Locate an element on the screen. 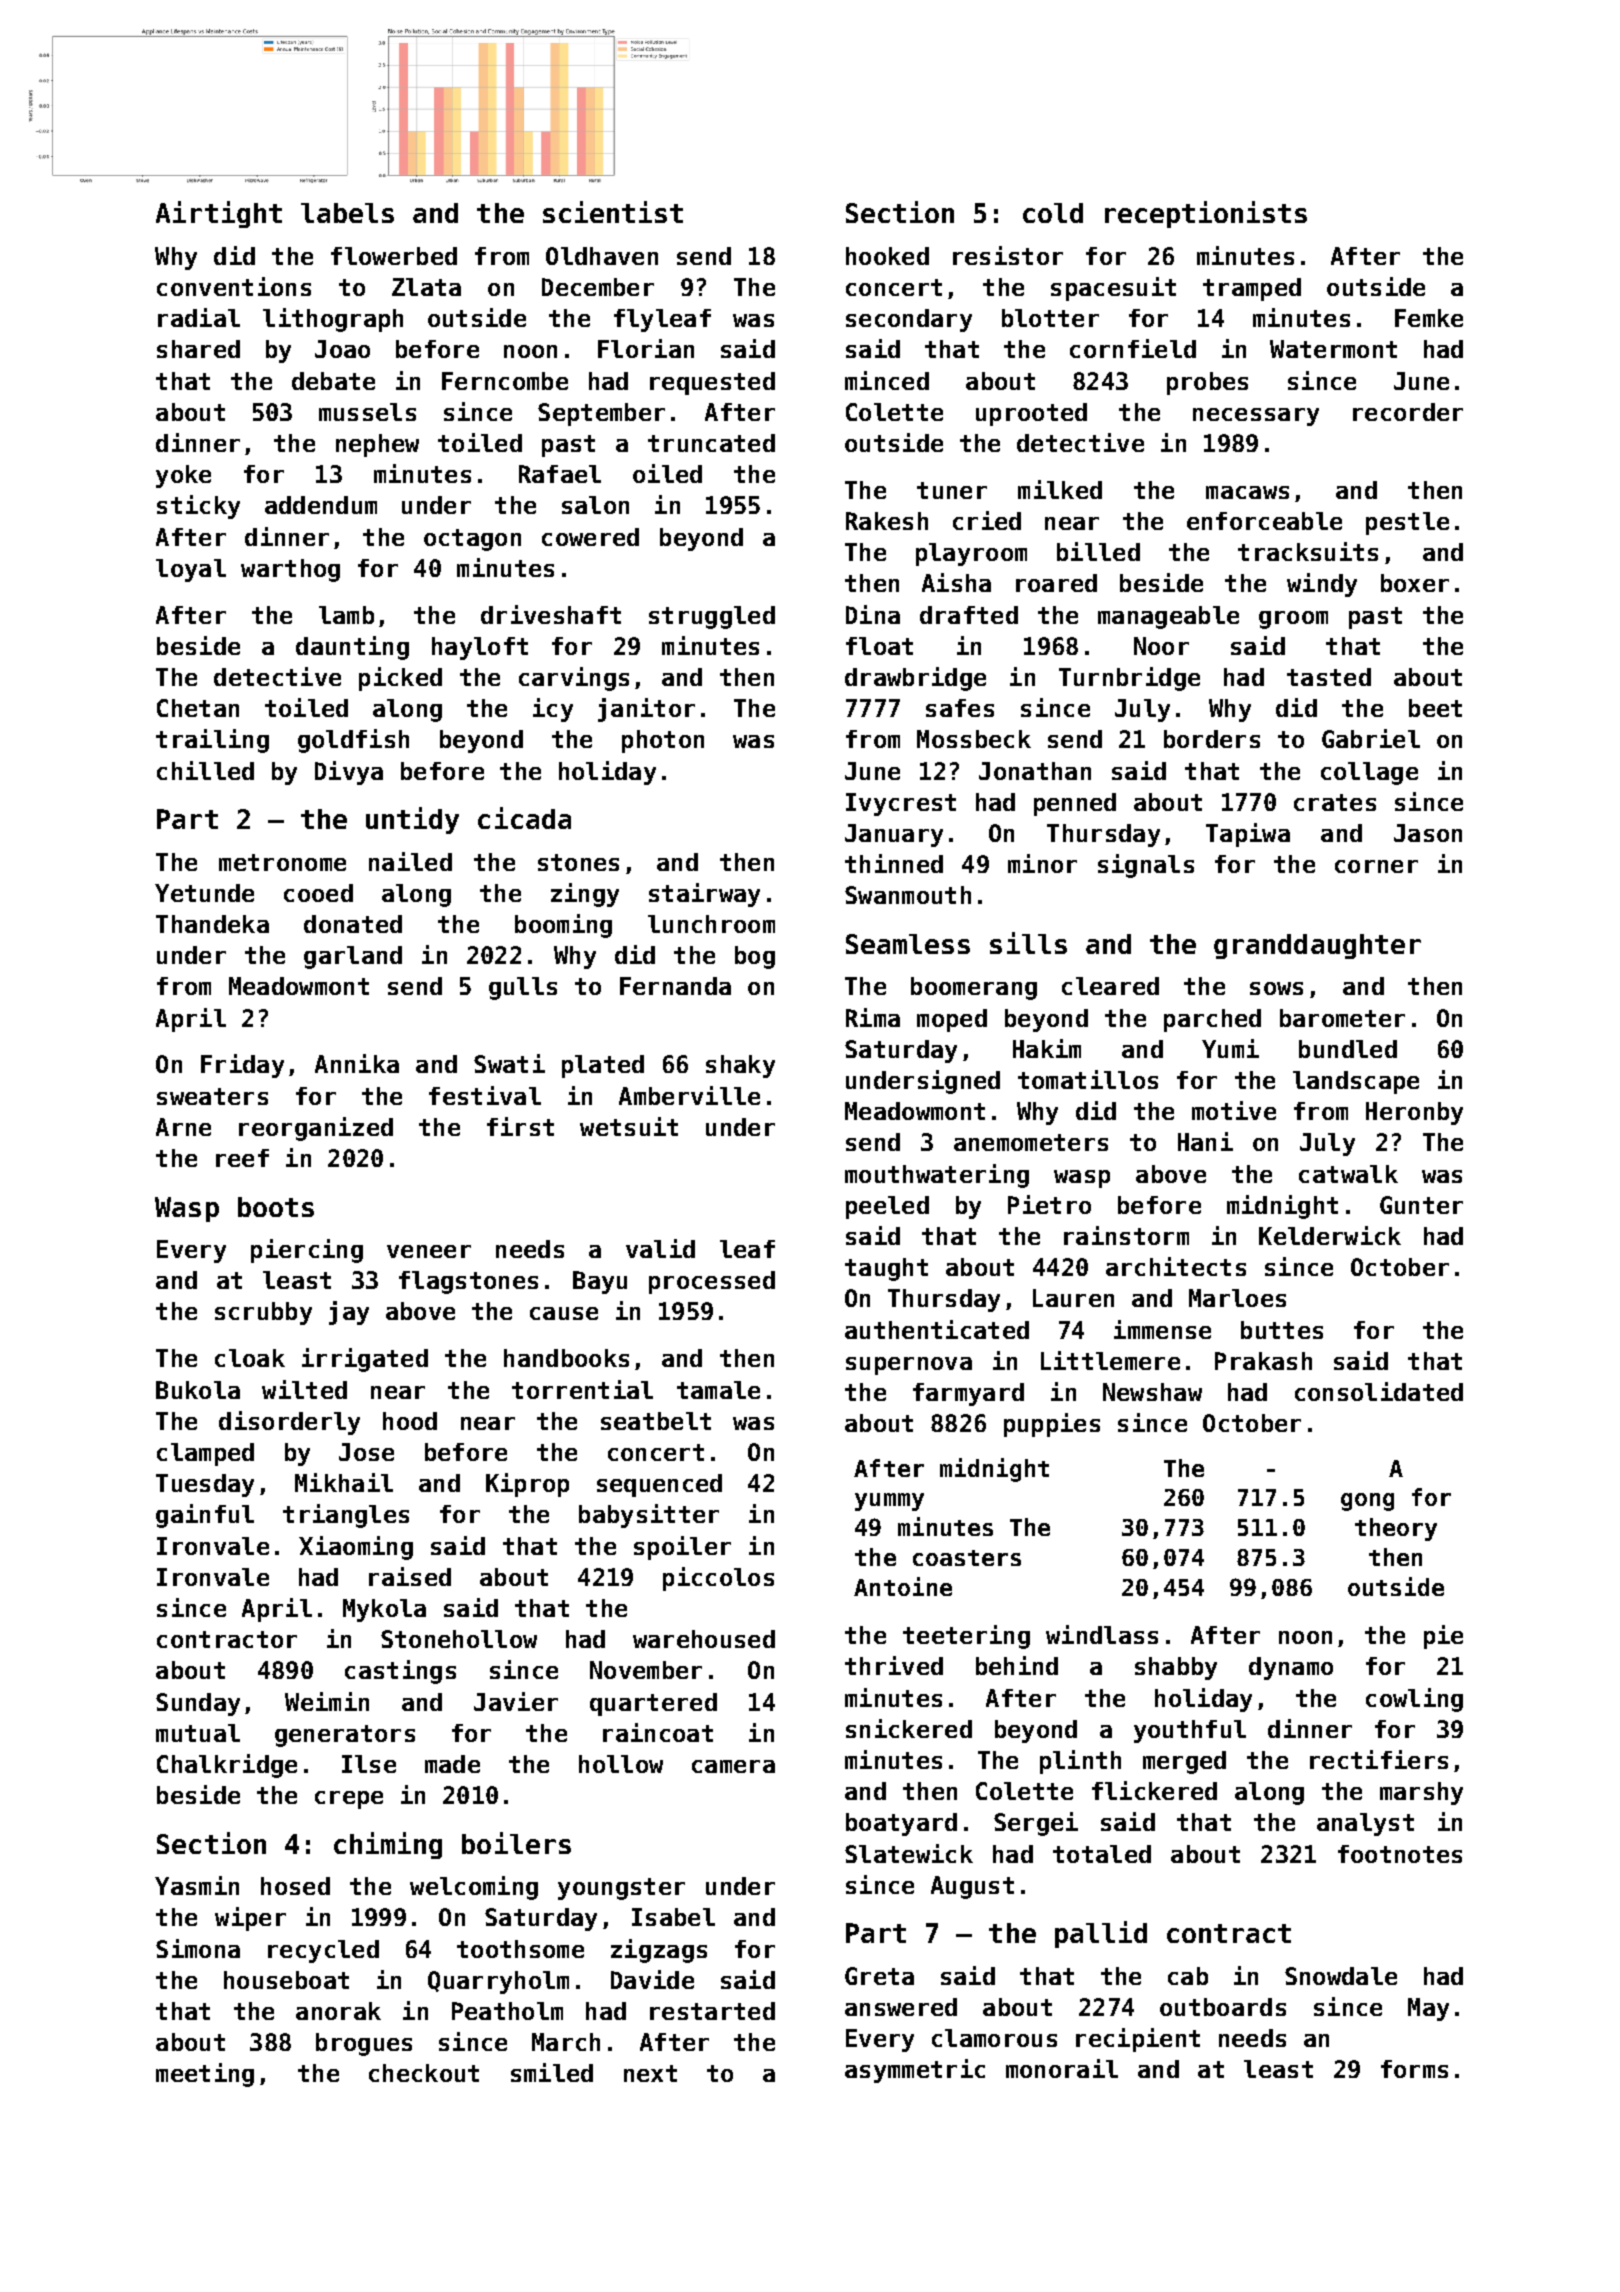  conventions is located at coordinates (234, 286).
